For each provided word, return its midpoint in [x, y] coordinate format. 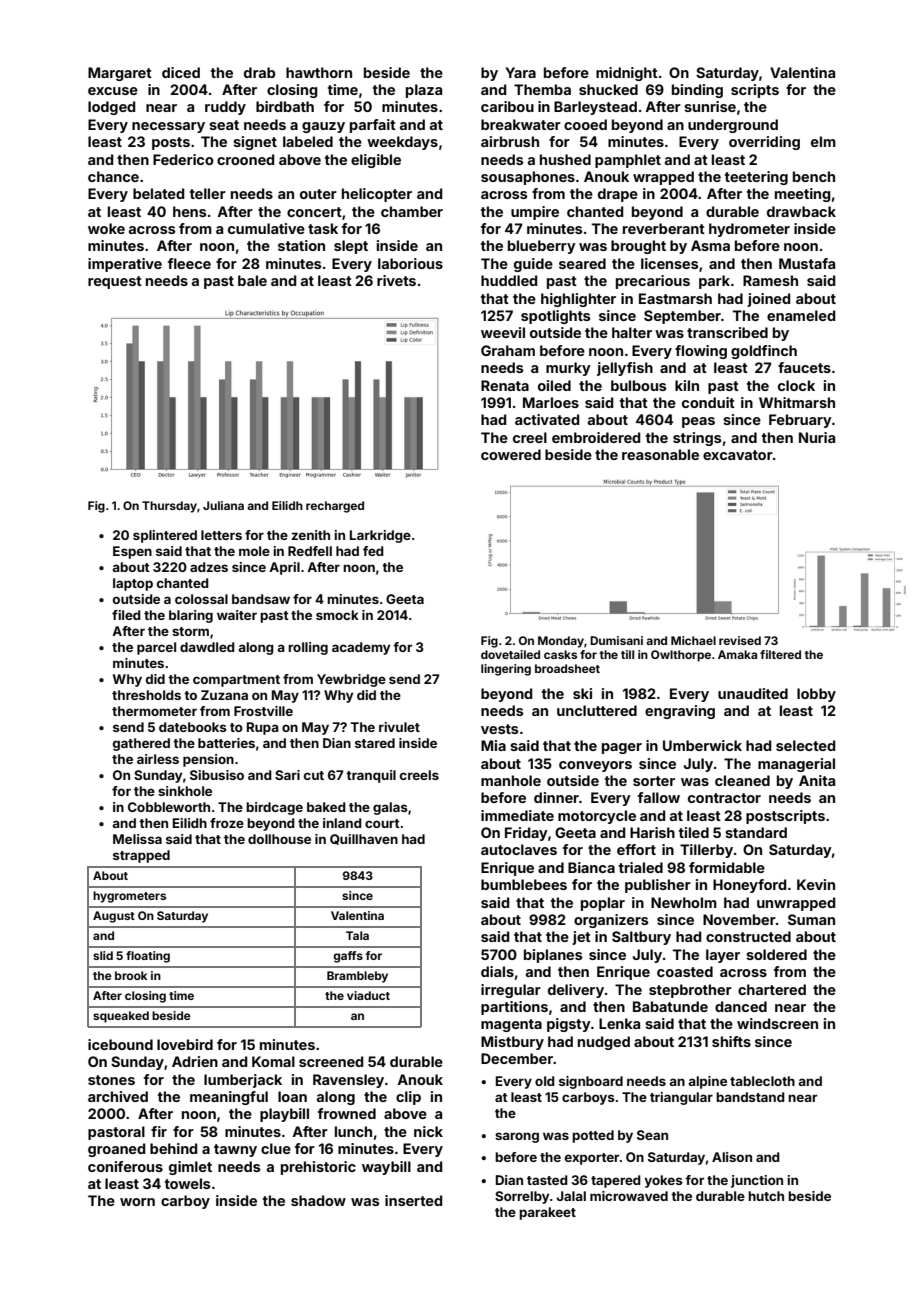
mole [254, 551]
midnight [627, 74]
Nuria [817, 437]
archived [118, 1096]
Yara [520, 72]
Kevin [816, 884]
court [382, 823]
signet [255, 143]
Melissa [137, 839]
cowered [511, 454]
